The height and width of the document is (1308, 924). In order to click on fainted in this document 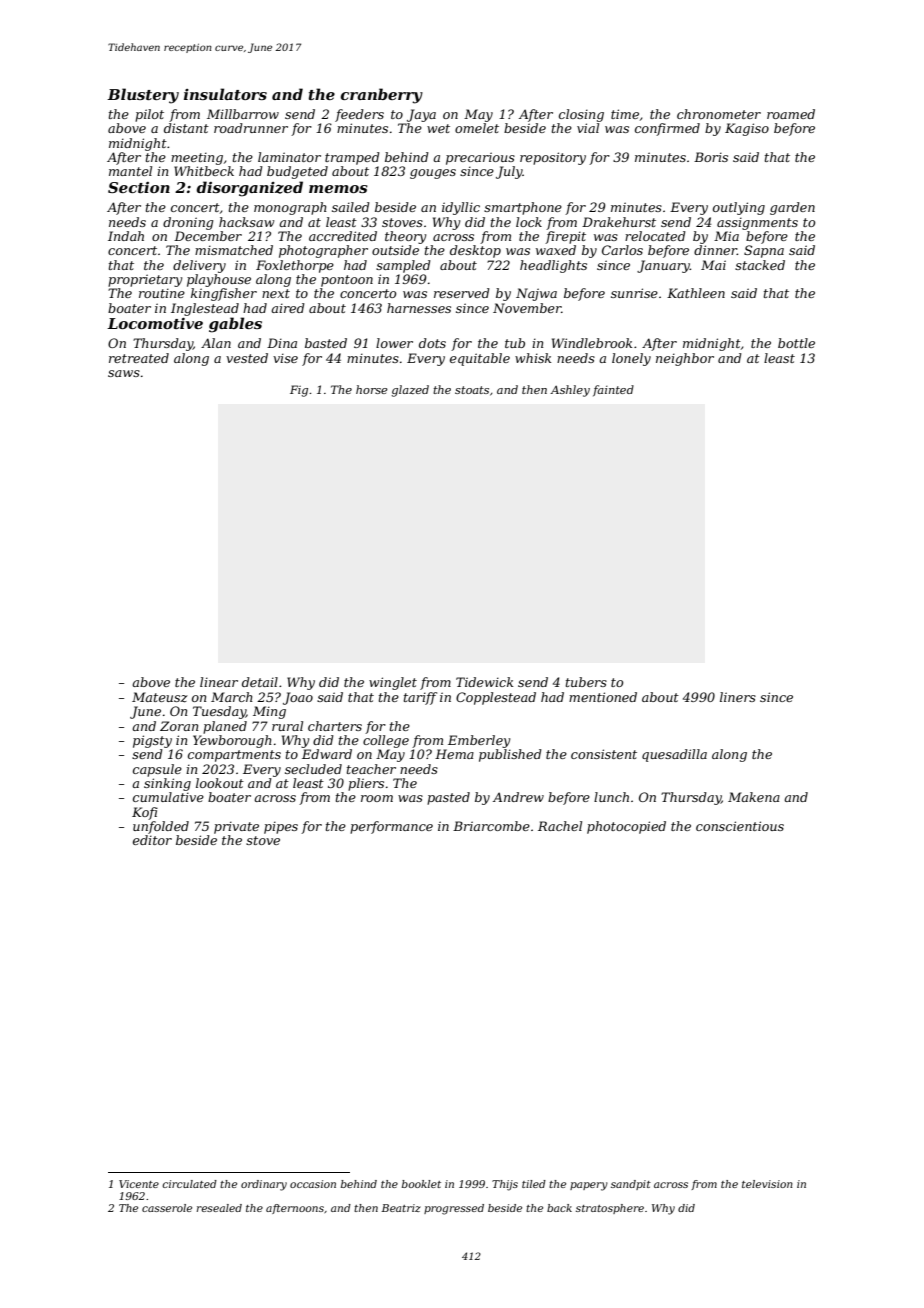, I will do `click(613, 390)`.
